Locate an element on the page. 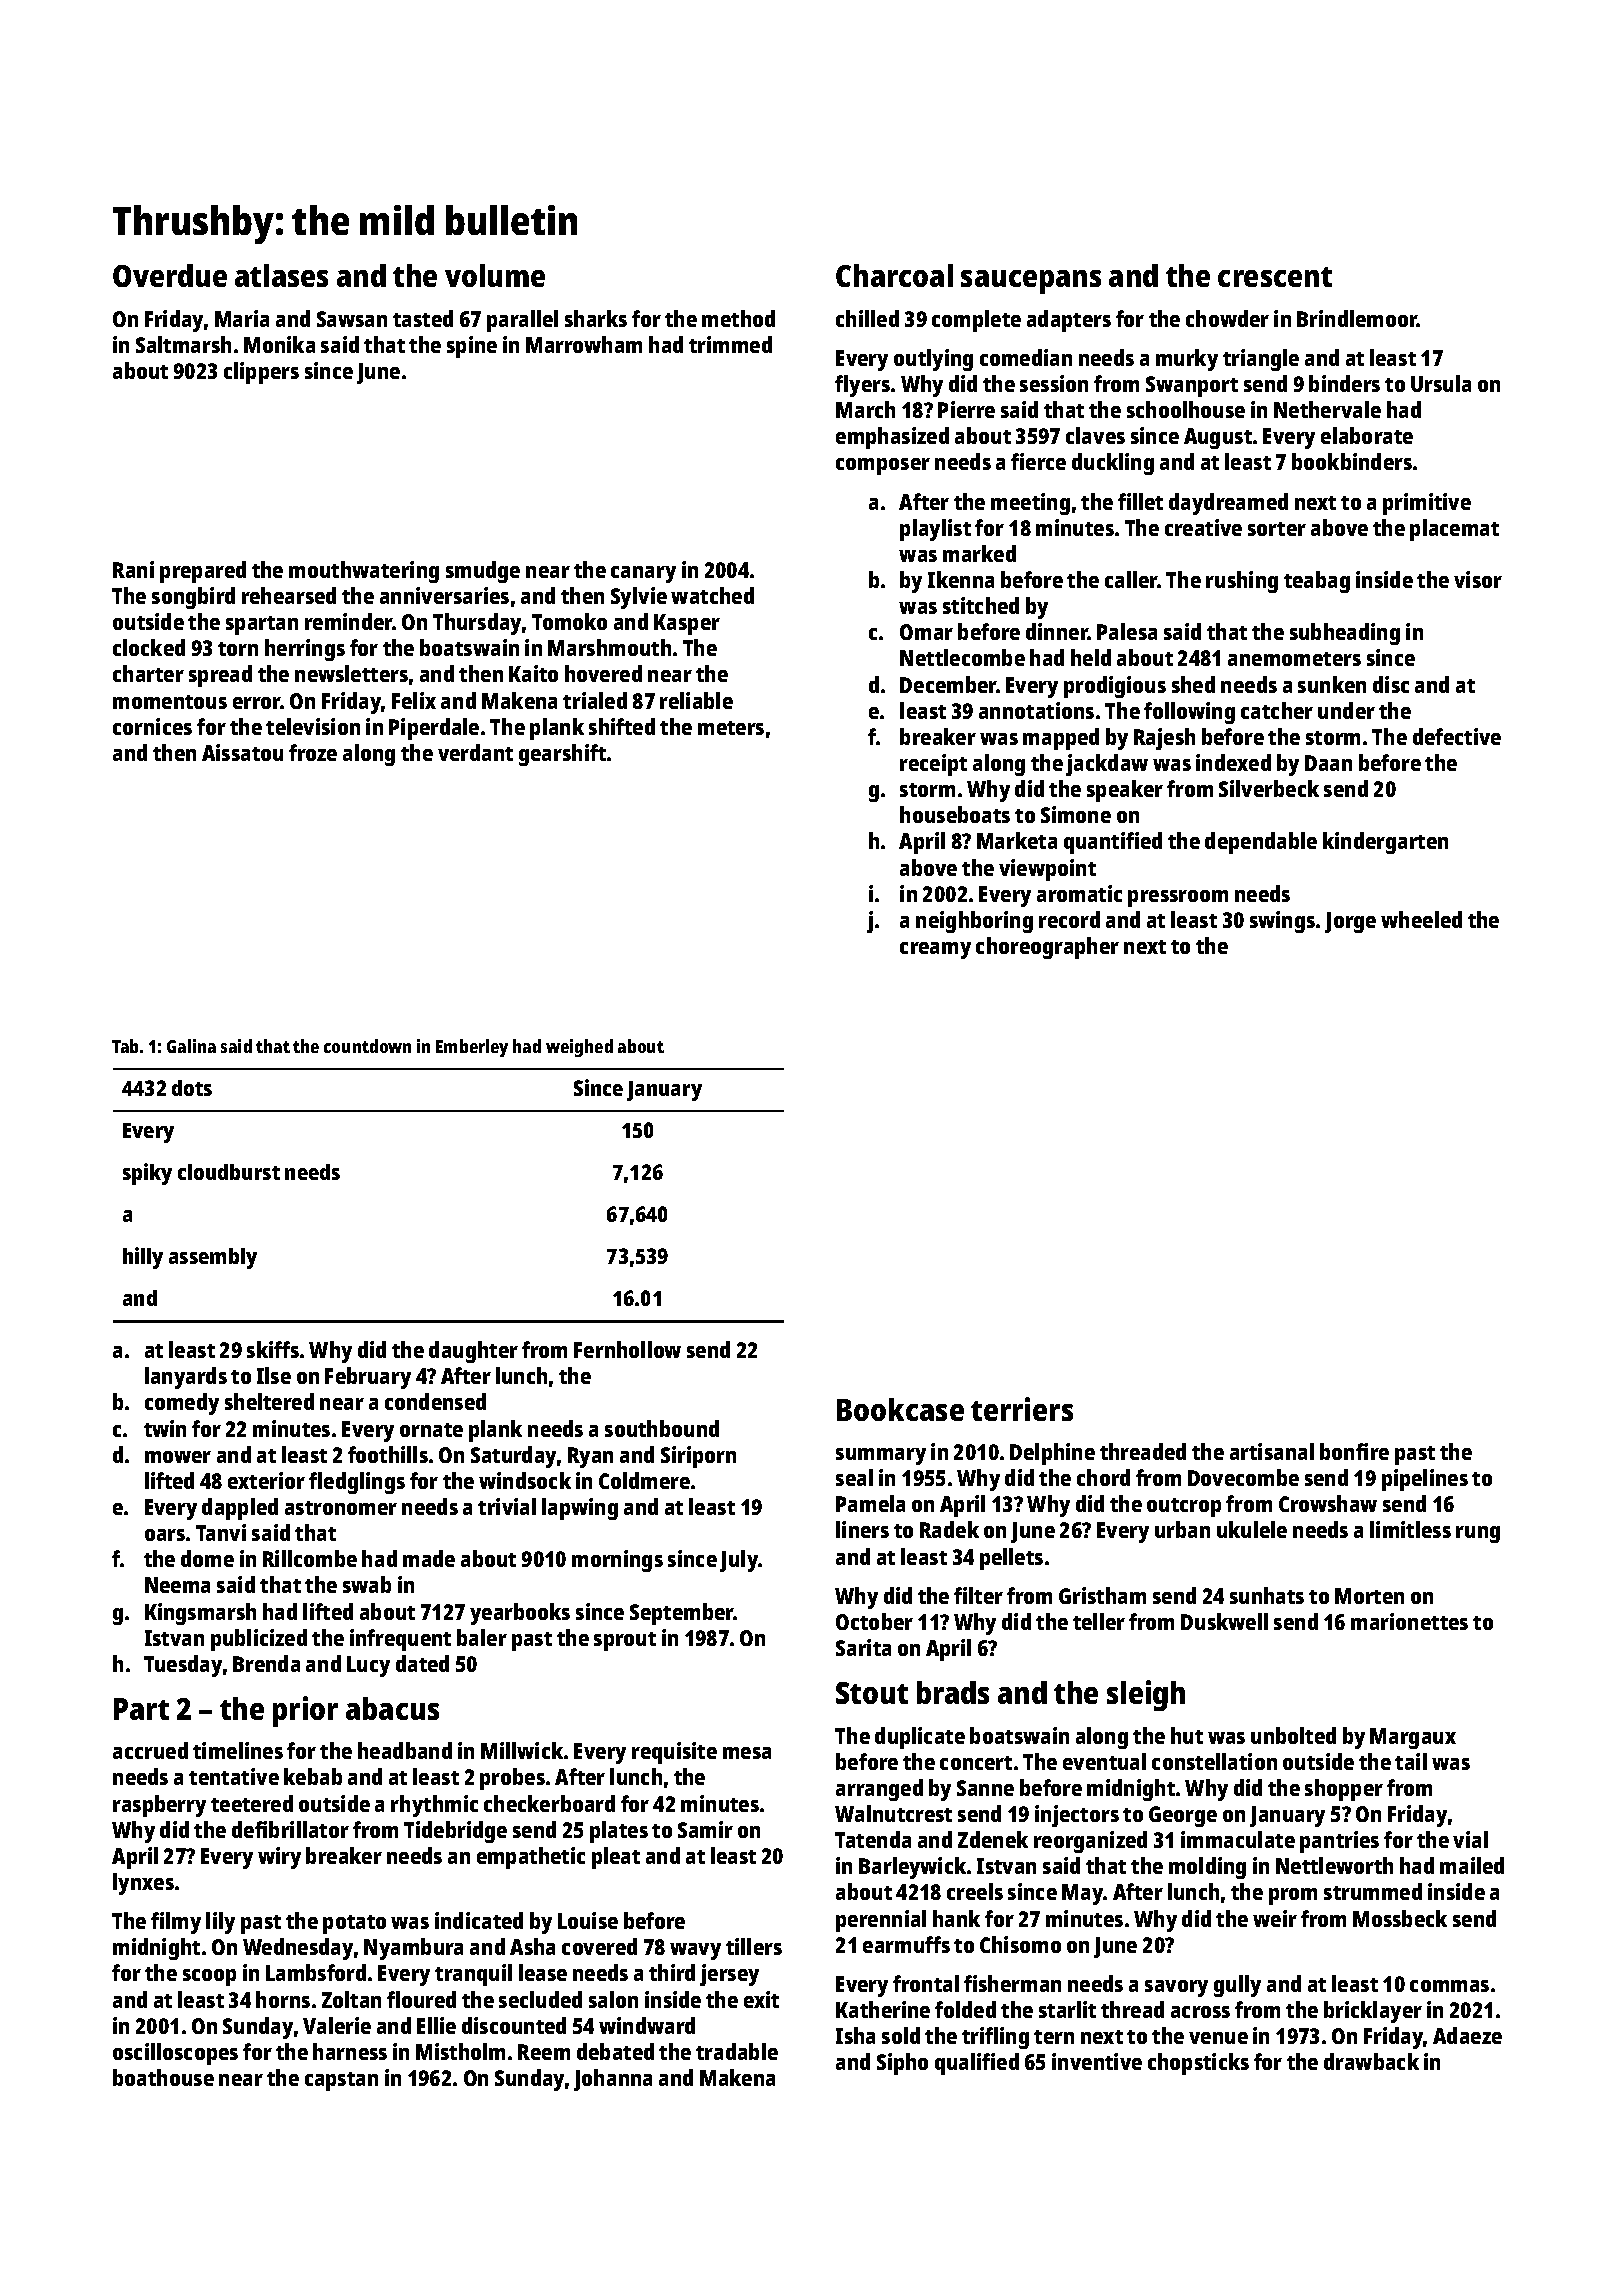 The height and width of the document is (2292, 1620). clippers is located at coordinates (261, 373).
